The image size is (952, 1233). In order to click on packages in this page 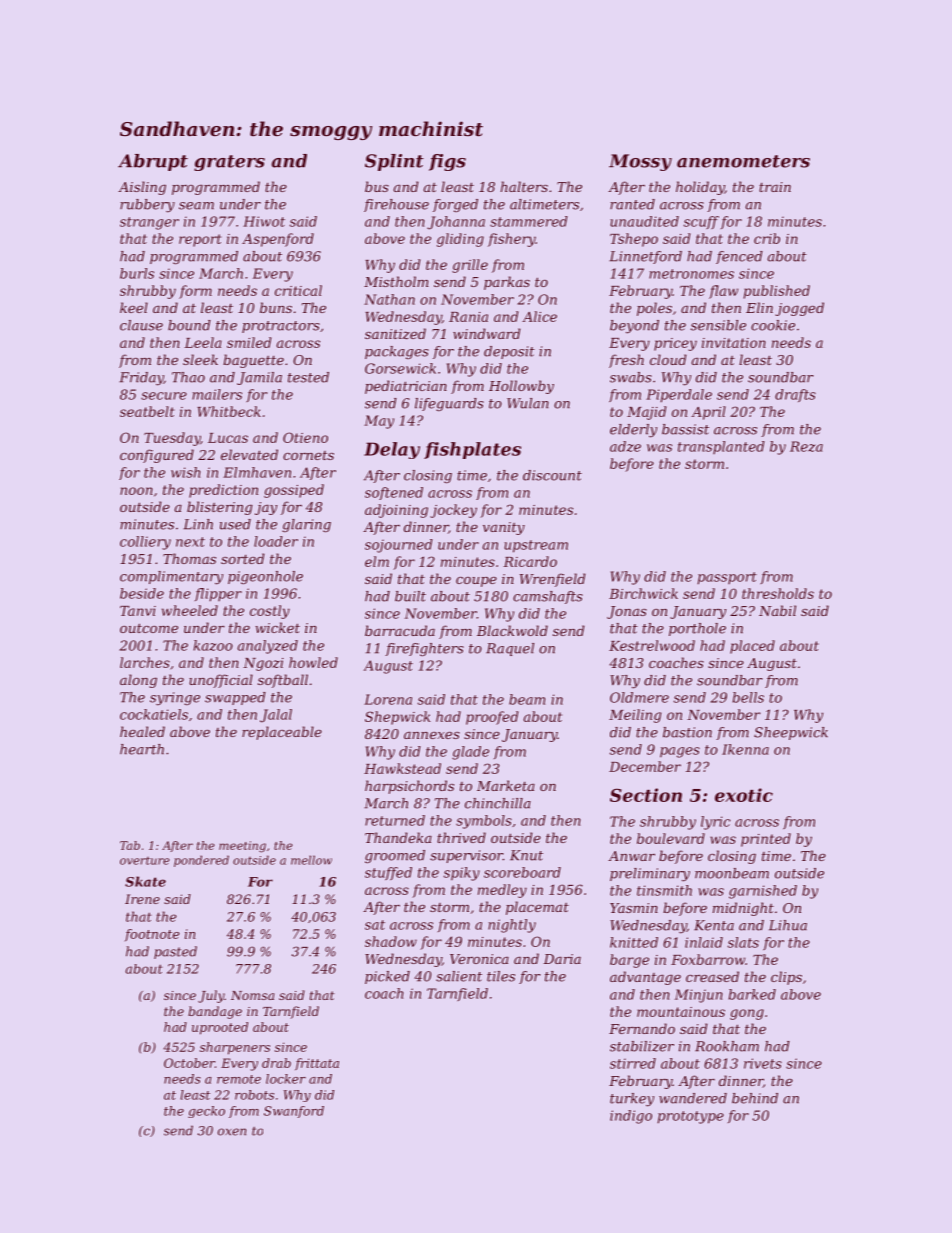, I will do `click(397, 352)`.
